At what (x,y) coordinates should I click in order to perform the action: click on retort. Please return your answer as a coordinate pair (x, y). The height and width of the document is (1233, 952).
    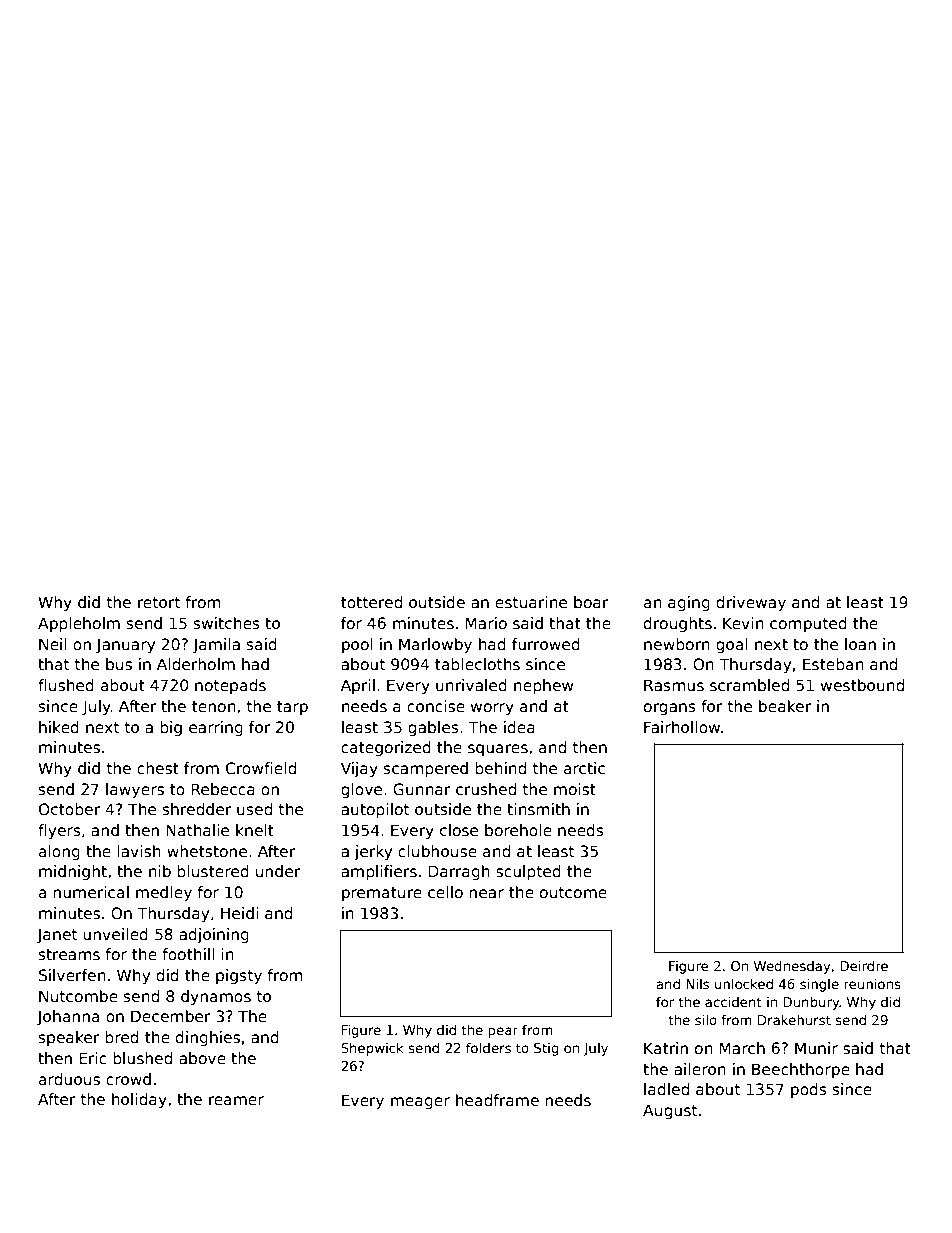
    Looking at the image, I should click on (159, 602).
